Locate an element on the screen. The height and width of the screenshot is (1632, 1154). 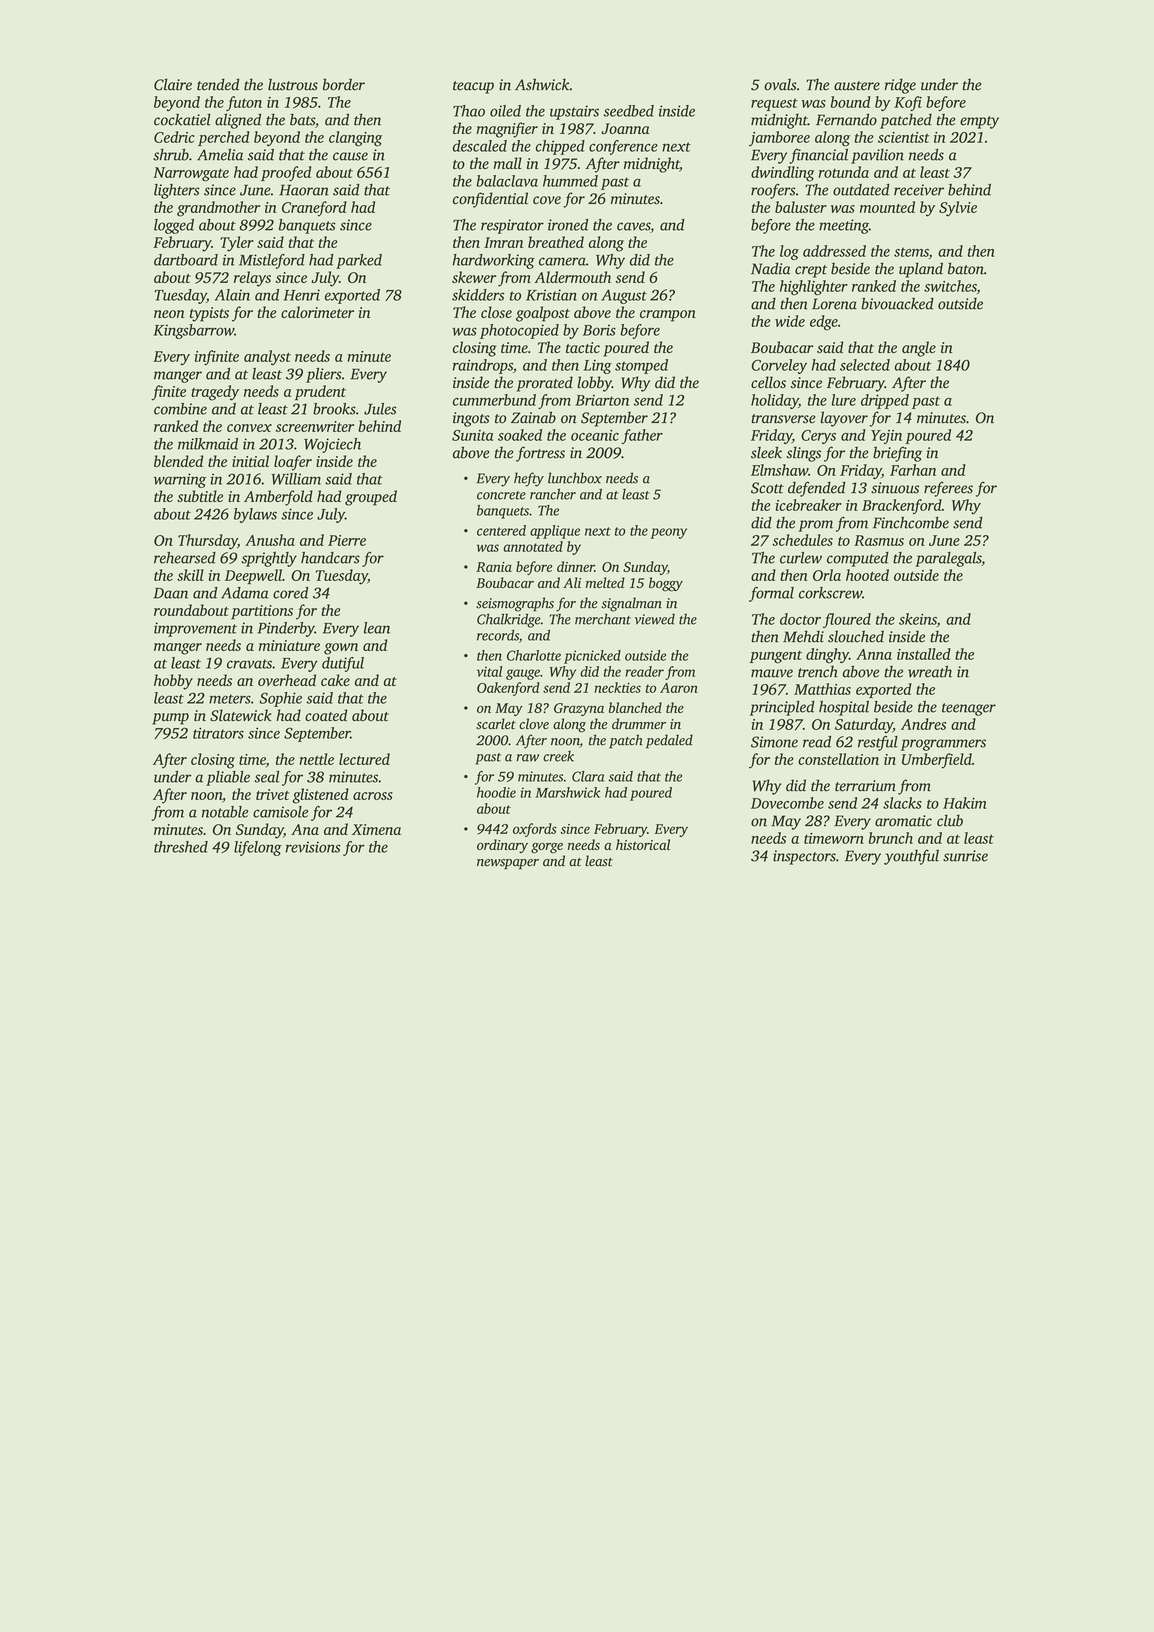
conference is located at coordinates (623, 147).
